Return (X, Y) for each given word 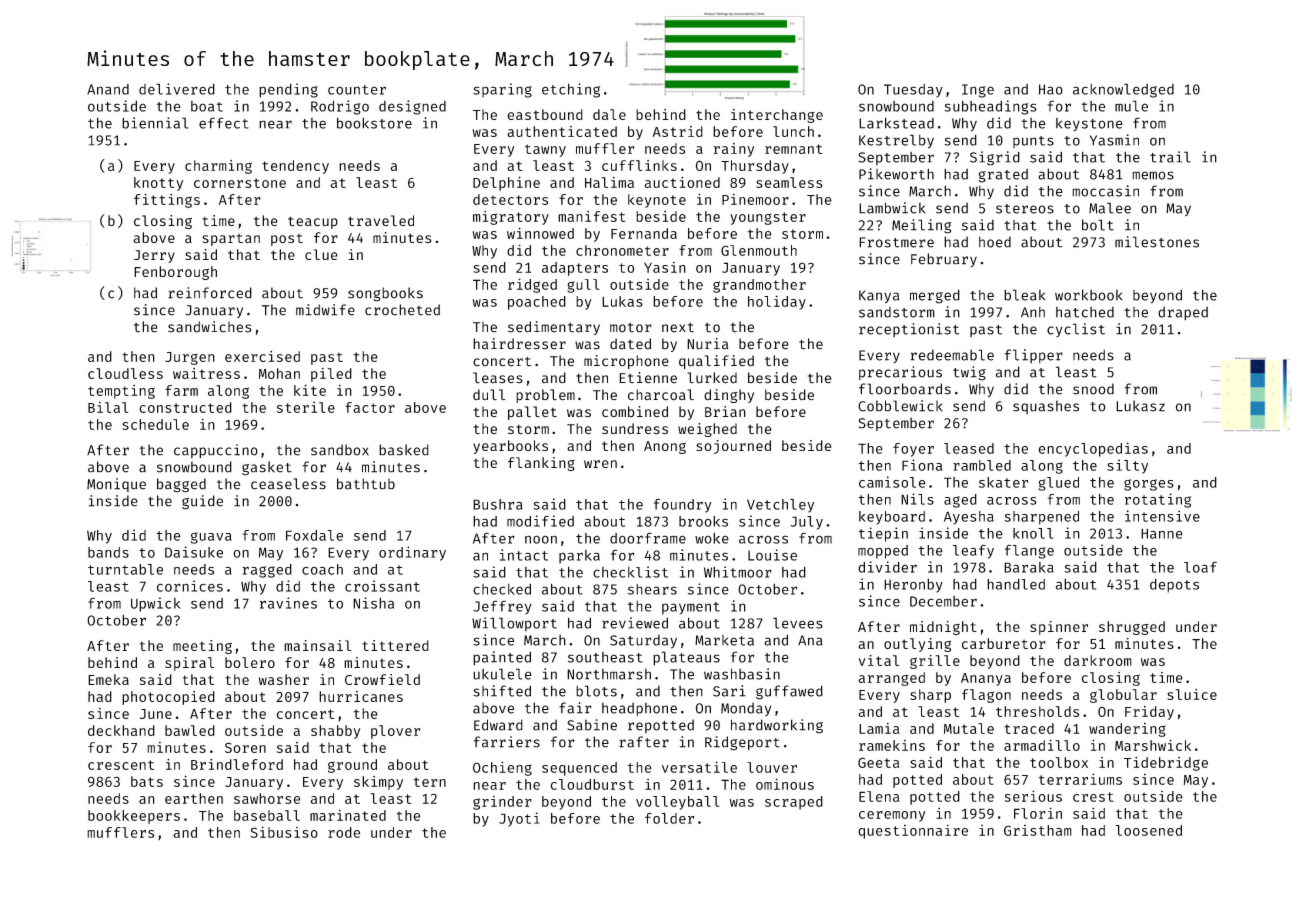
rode (344, 832)
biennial (155, 123)
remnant (794, 149)
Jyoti (519, 819)
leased (969, 448)
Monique (116, 485)
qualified (716, 362)
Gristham (1038, 830)
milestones (1157, 242)
